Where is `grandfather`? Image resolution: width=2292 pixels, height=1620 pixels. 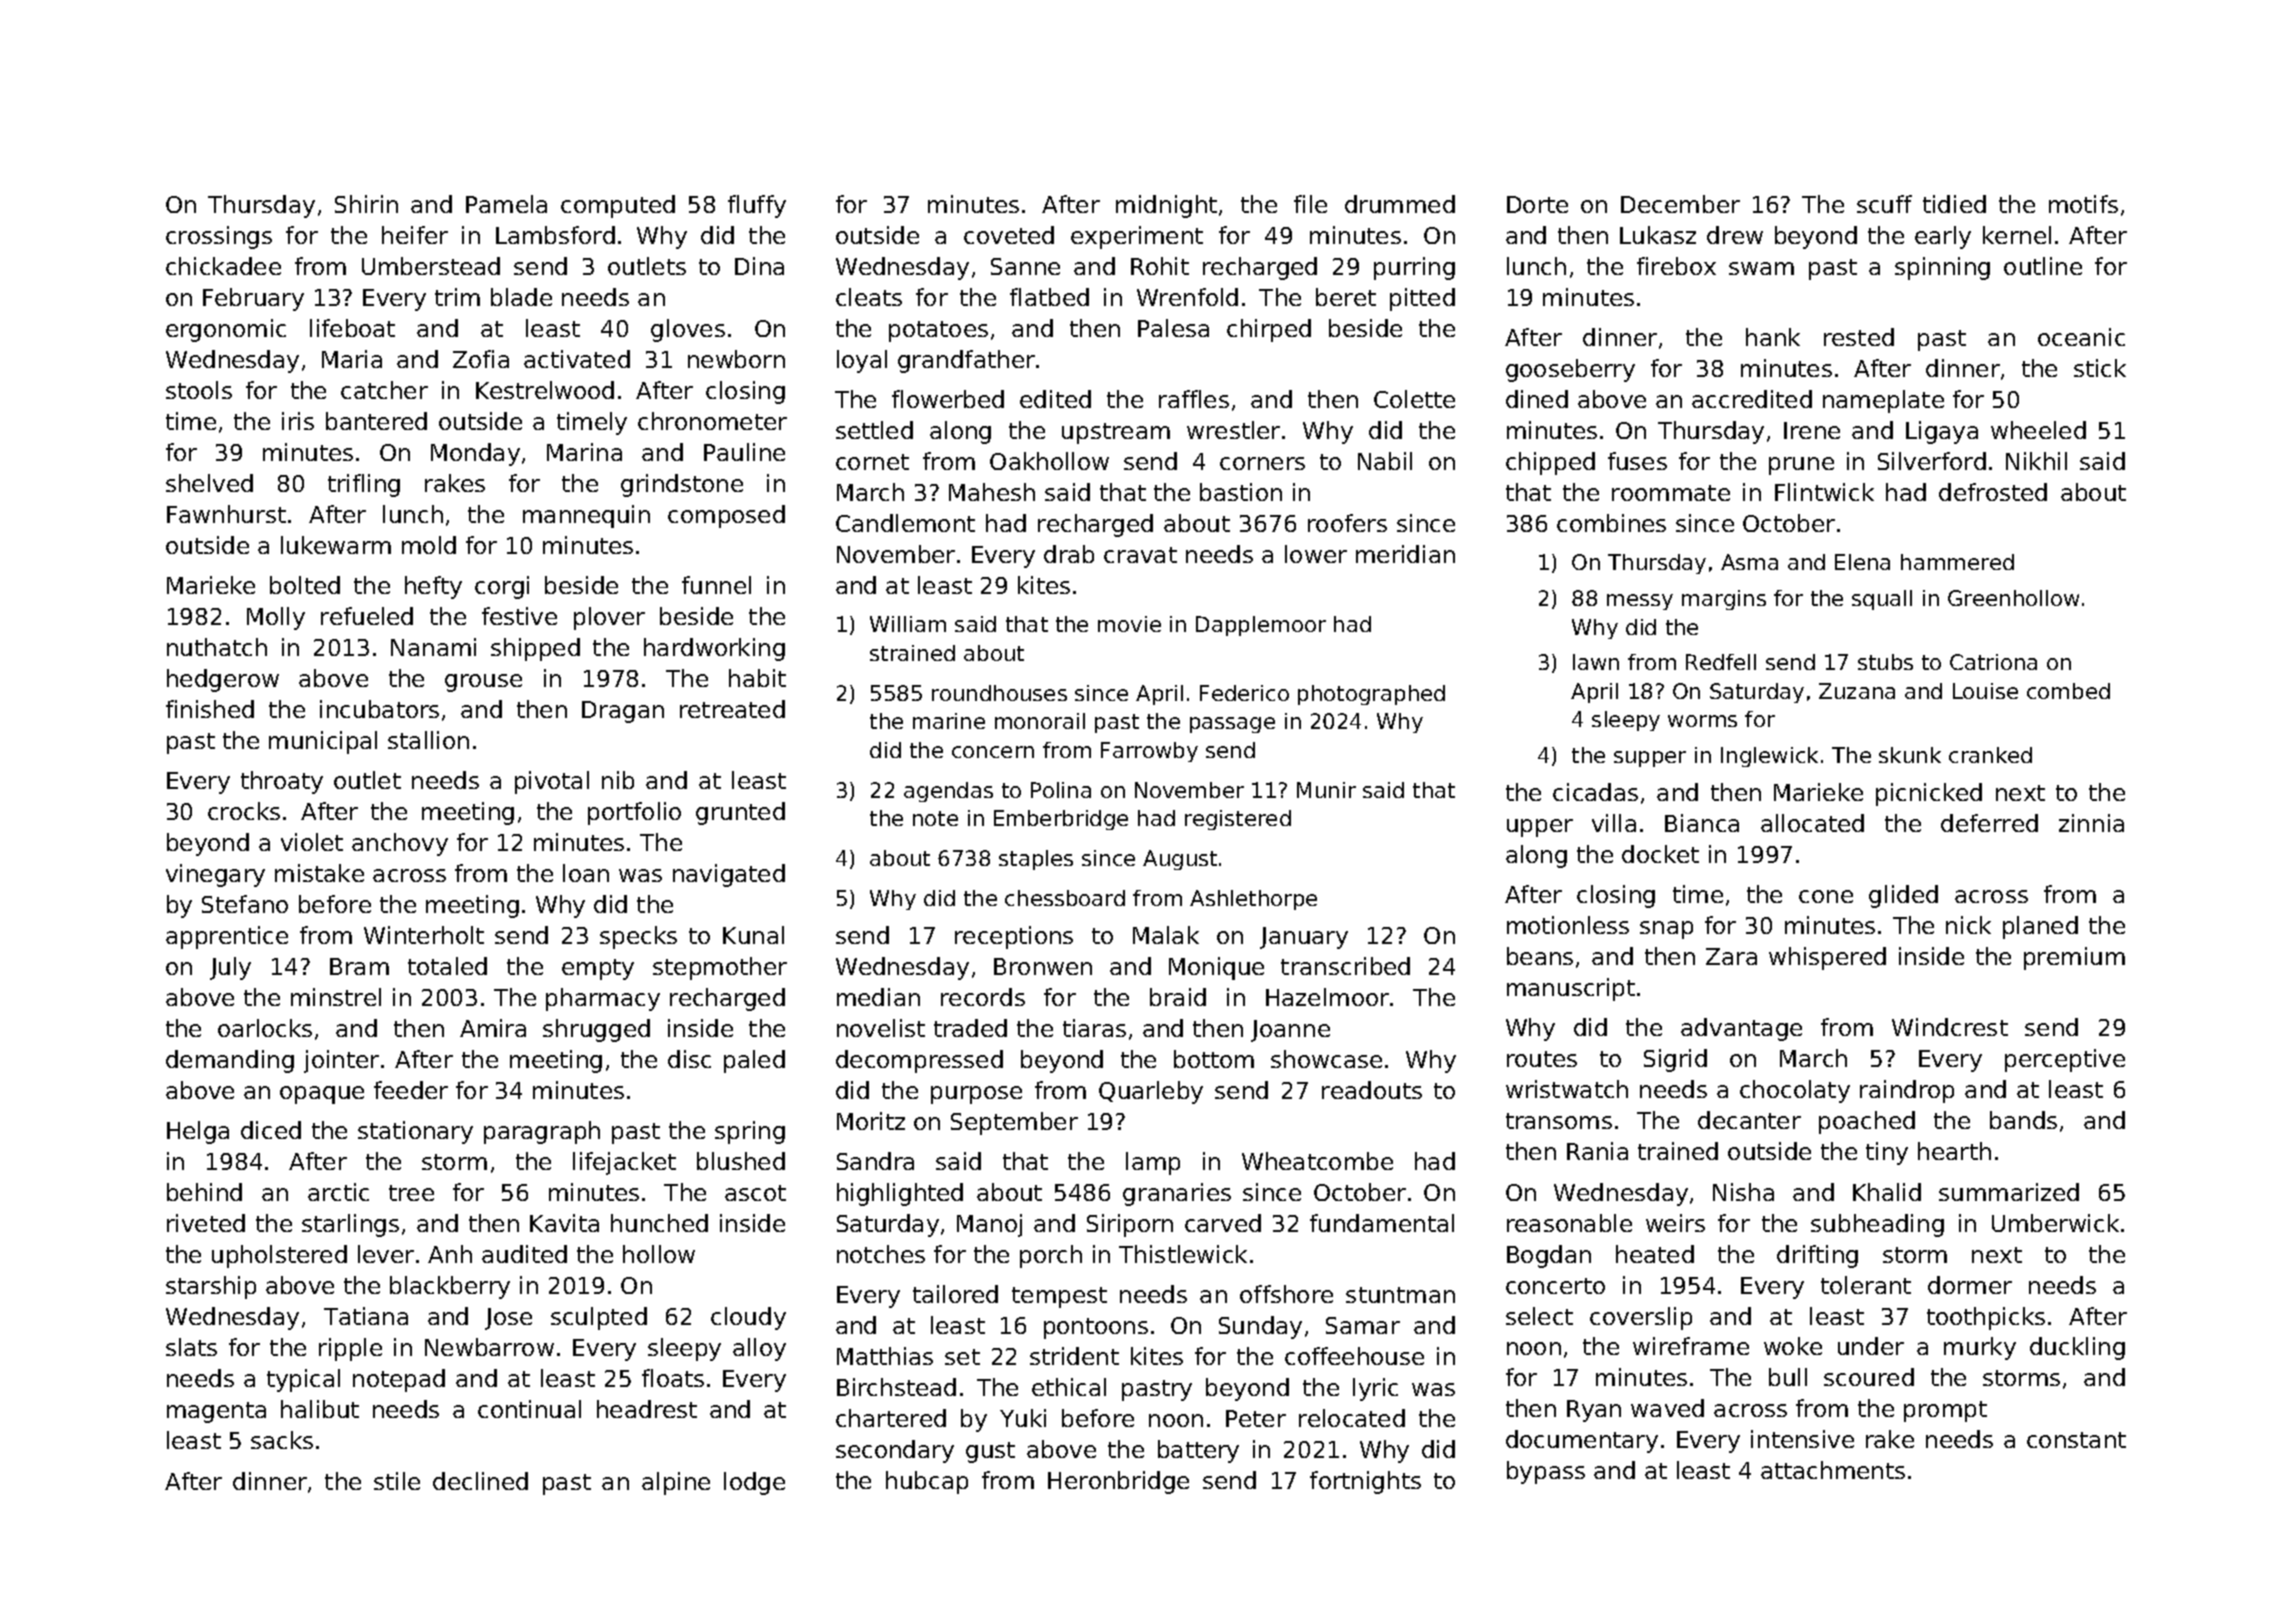 grandfather is located at coordinates (966, 361).
